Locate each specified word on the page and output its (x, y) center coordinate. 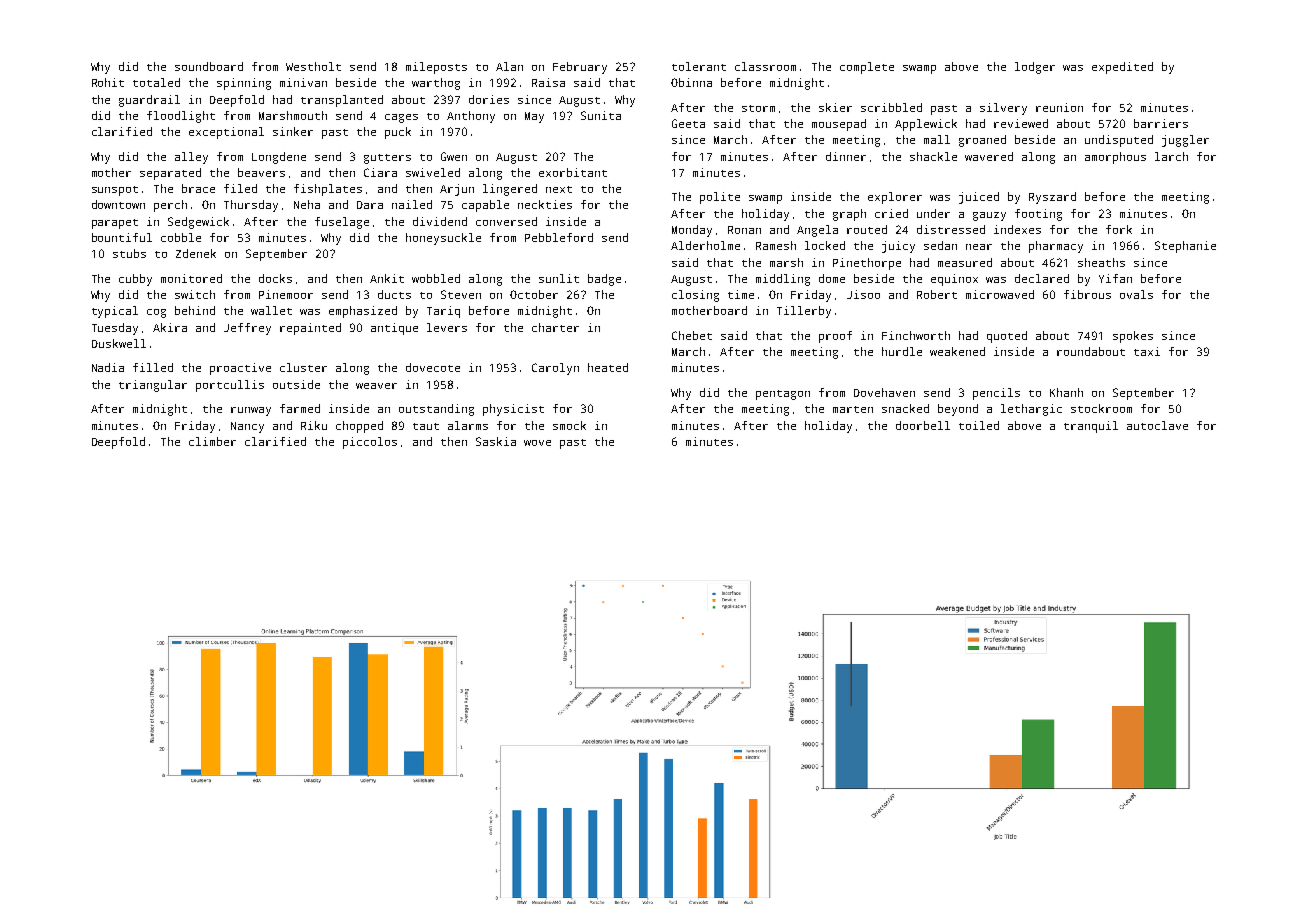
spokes (1133, 337)
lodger (1035, 68)
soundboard (209, 66)
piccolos (370, 443)
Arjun (457, 190)
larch (1171, 156)
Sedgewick (198, 223)
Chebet (692, 335)
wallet (271, 310)
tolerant (699, 66)
